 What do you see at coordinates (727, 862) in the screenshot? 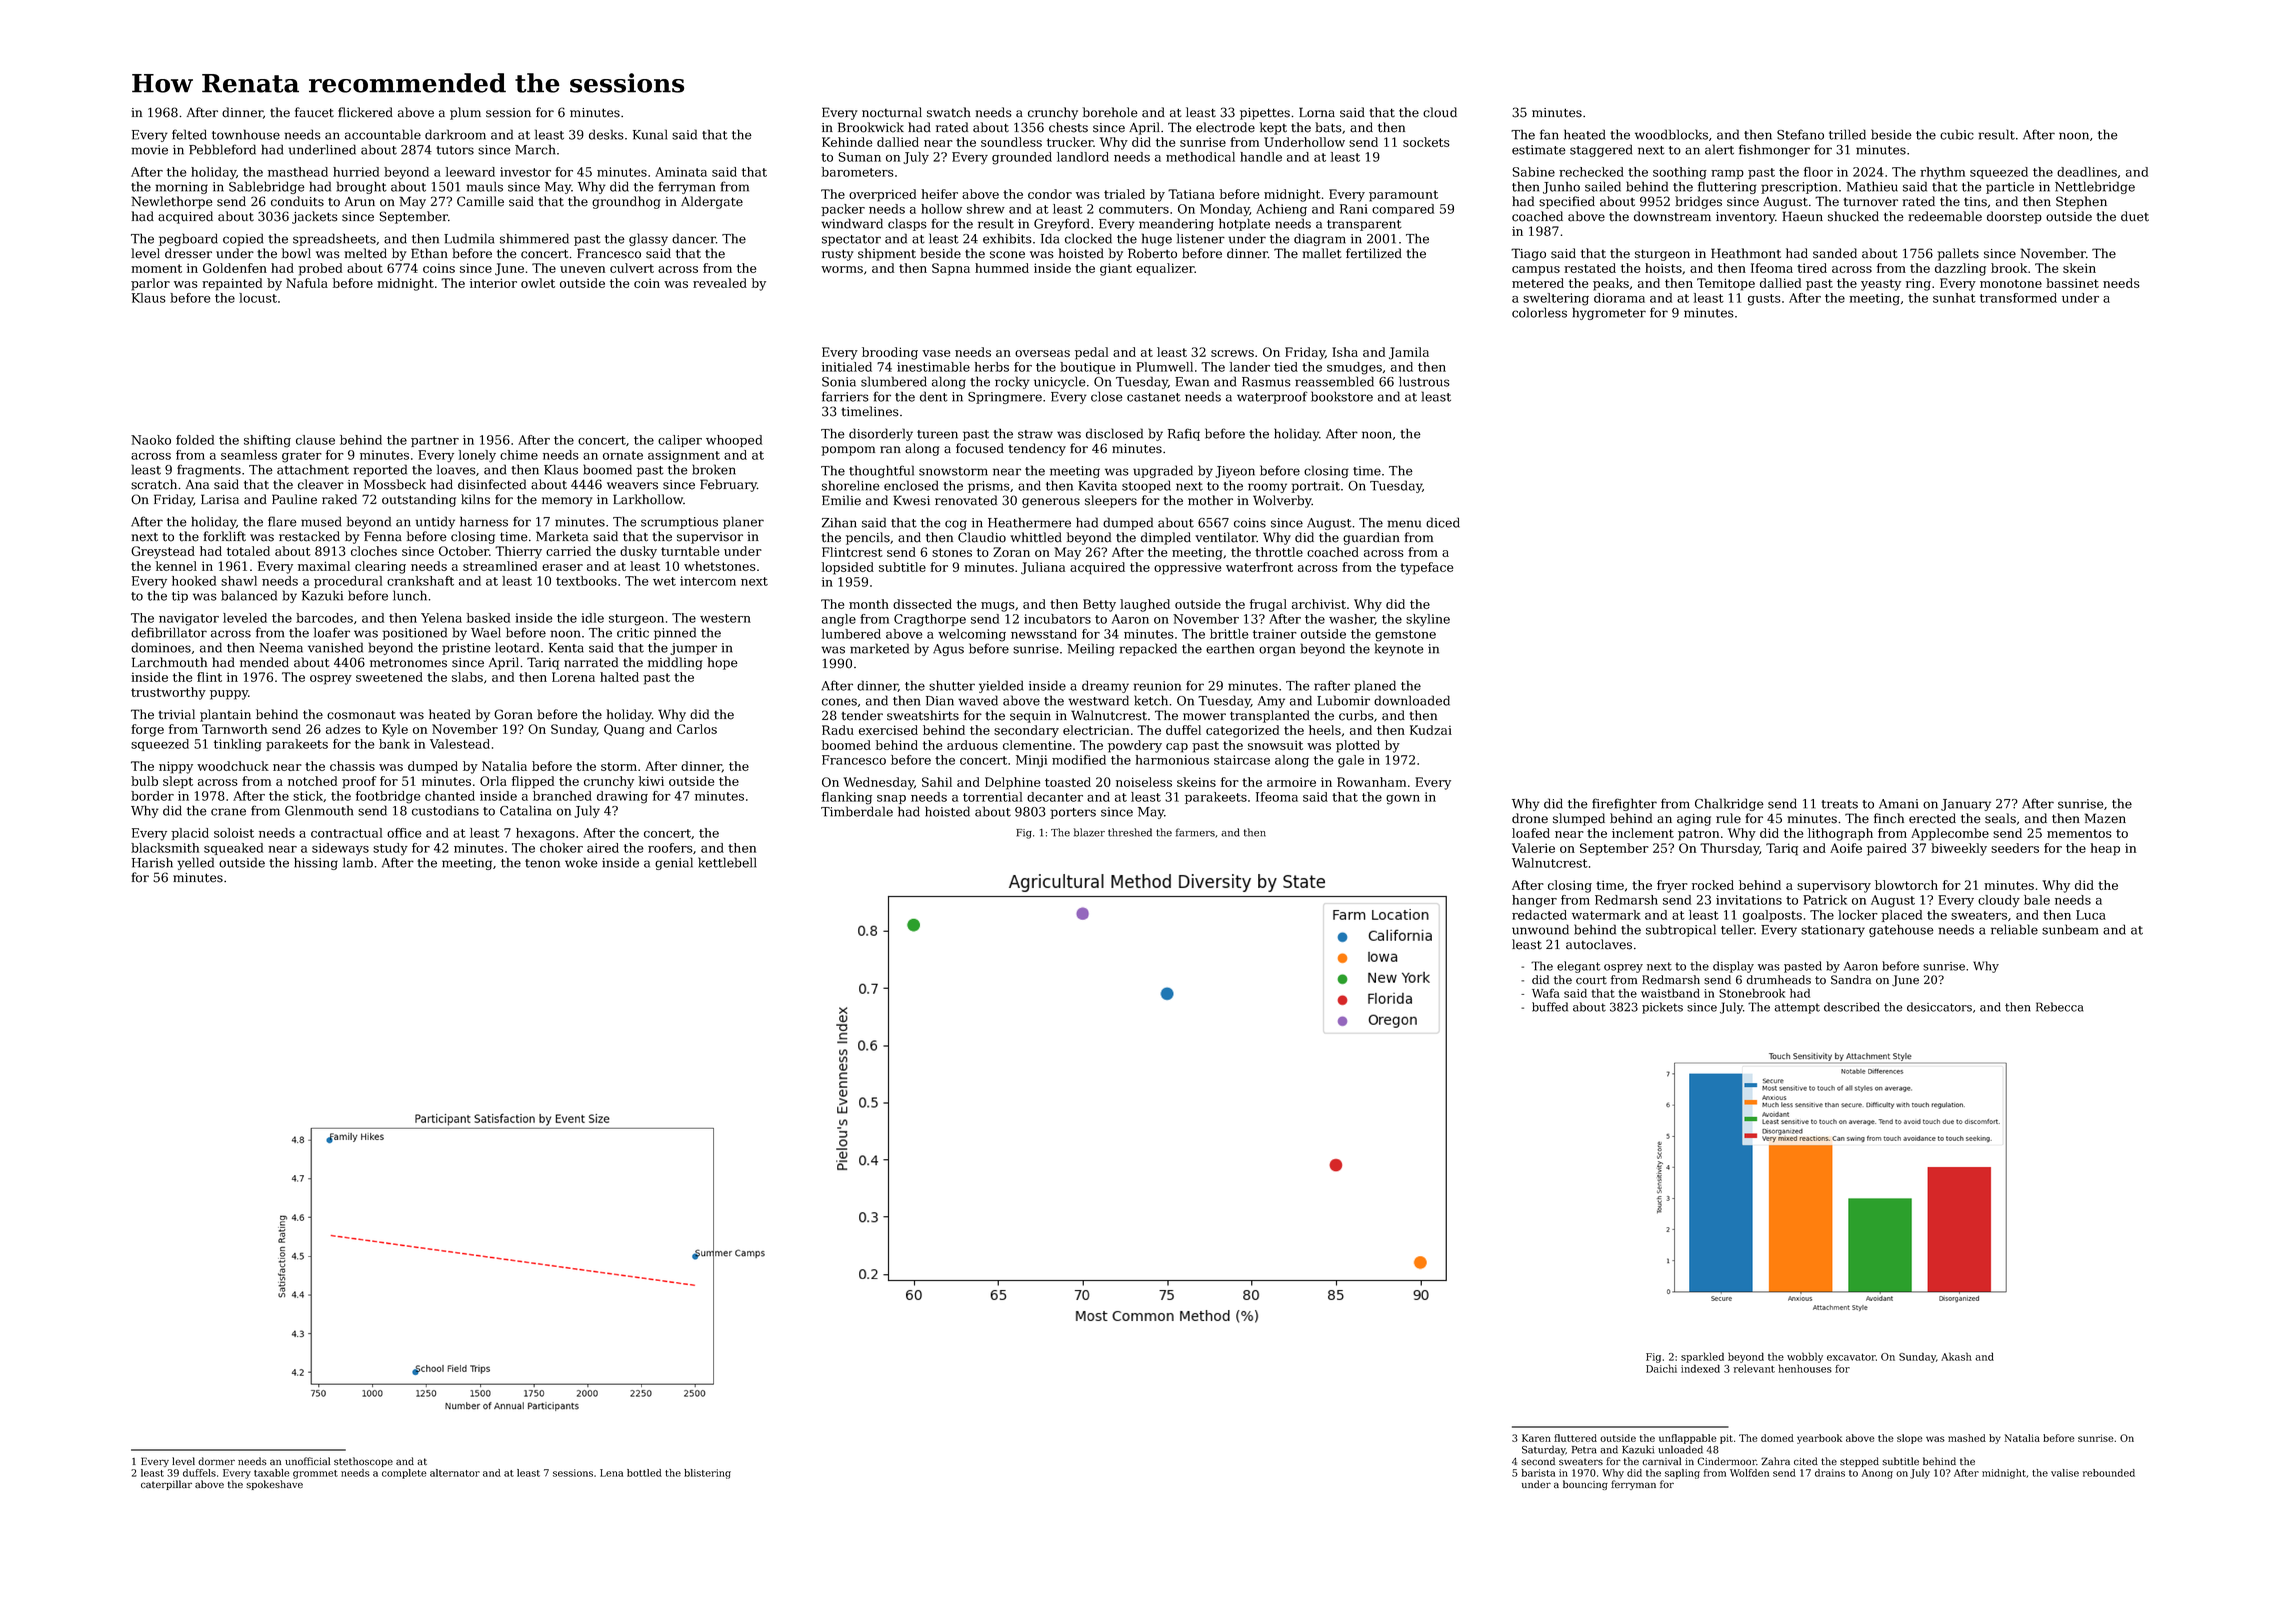
I see `kettlebell` at bounding box center [727, 862].
